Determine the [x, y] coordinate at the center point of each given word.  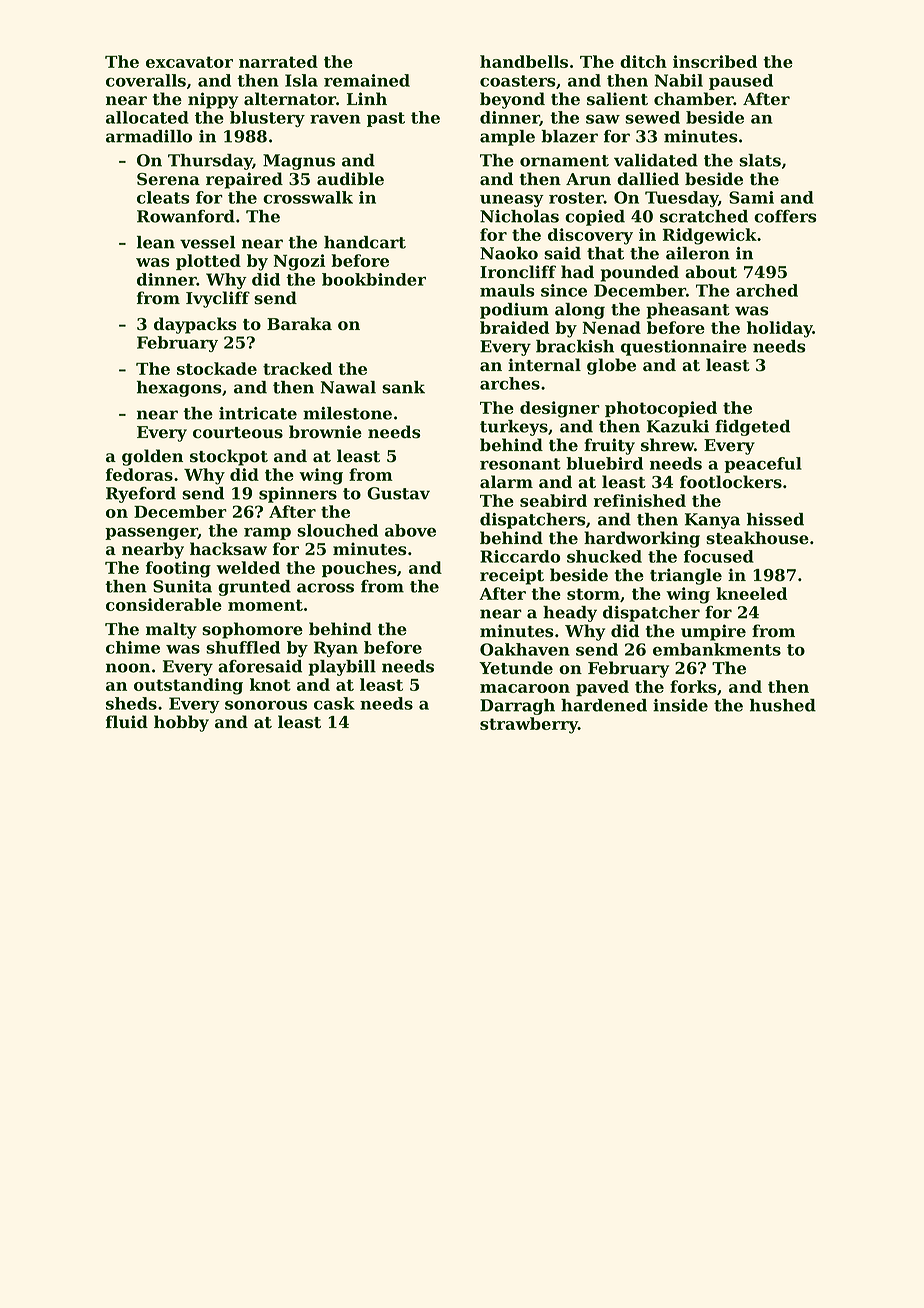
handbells [524, 61]
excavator [189, 62]
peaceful [763, 465]
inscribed [715, 61]
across [325, 588]
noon [128, 668]
